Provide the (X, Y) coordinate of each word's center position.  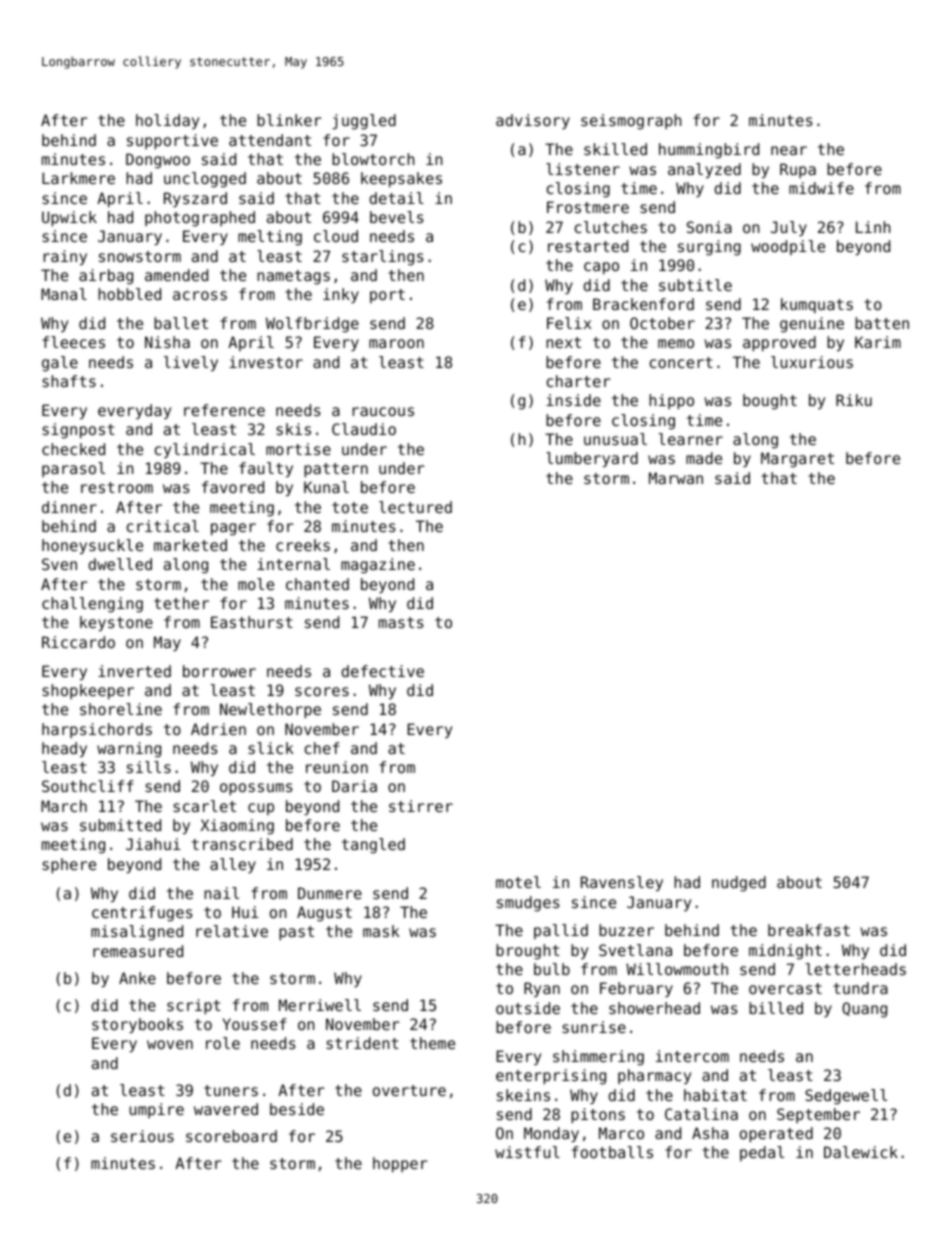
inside (573, 400)
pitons (598, 1115)
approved (779, 343)
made (704, 458)
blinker (289, 120)
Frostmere (588, 207)
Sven (59, 564)
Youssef (255, 1024)
